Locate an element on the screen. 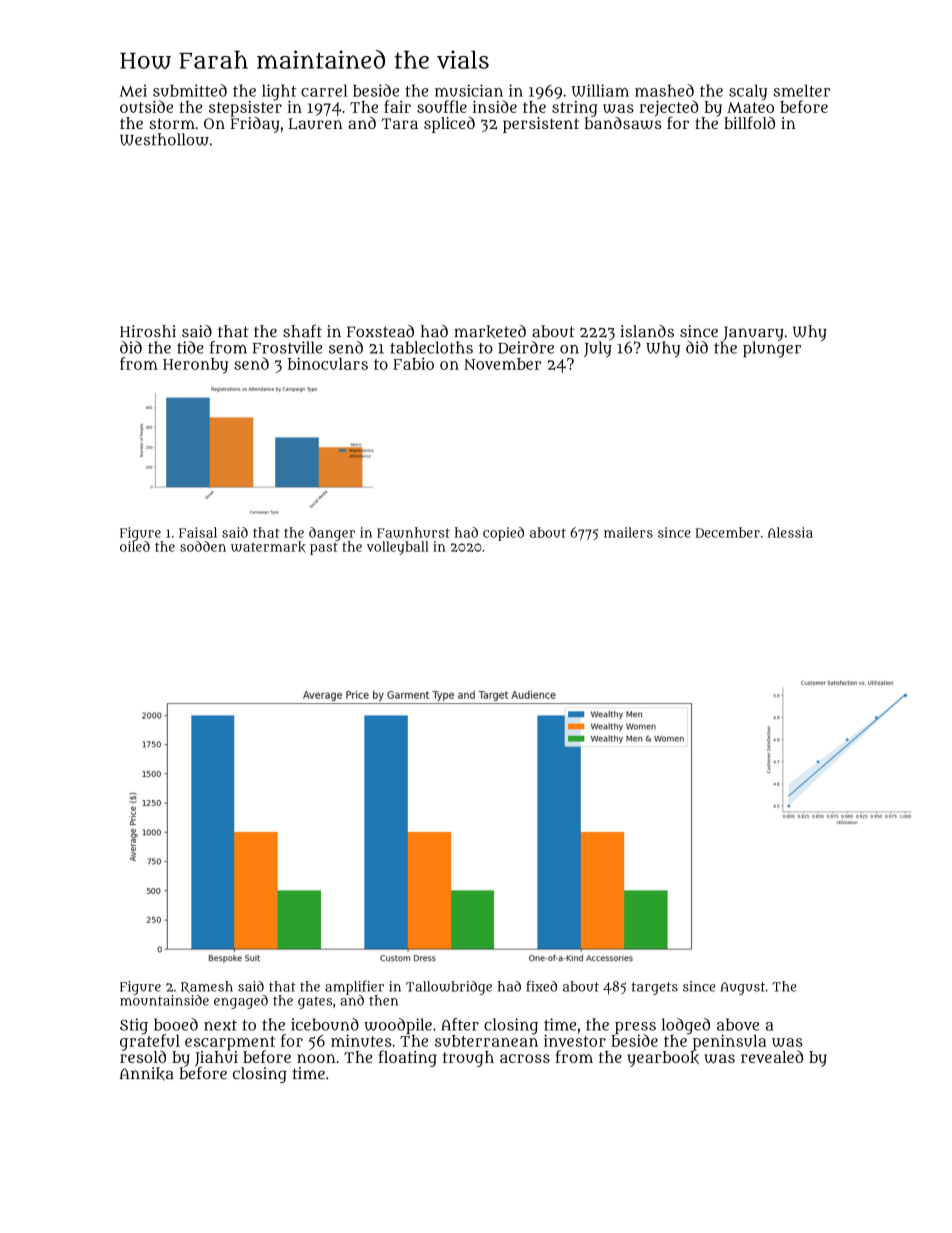 The height and width of the screenshot is (1233, 952). Alessia is located at coordinates (790, 532).
